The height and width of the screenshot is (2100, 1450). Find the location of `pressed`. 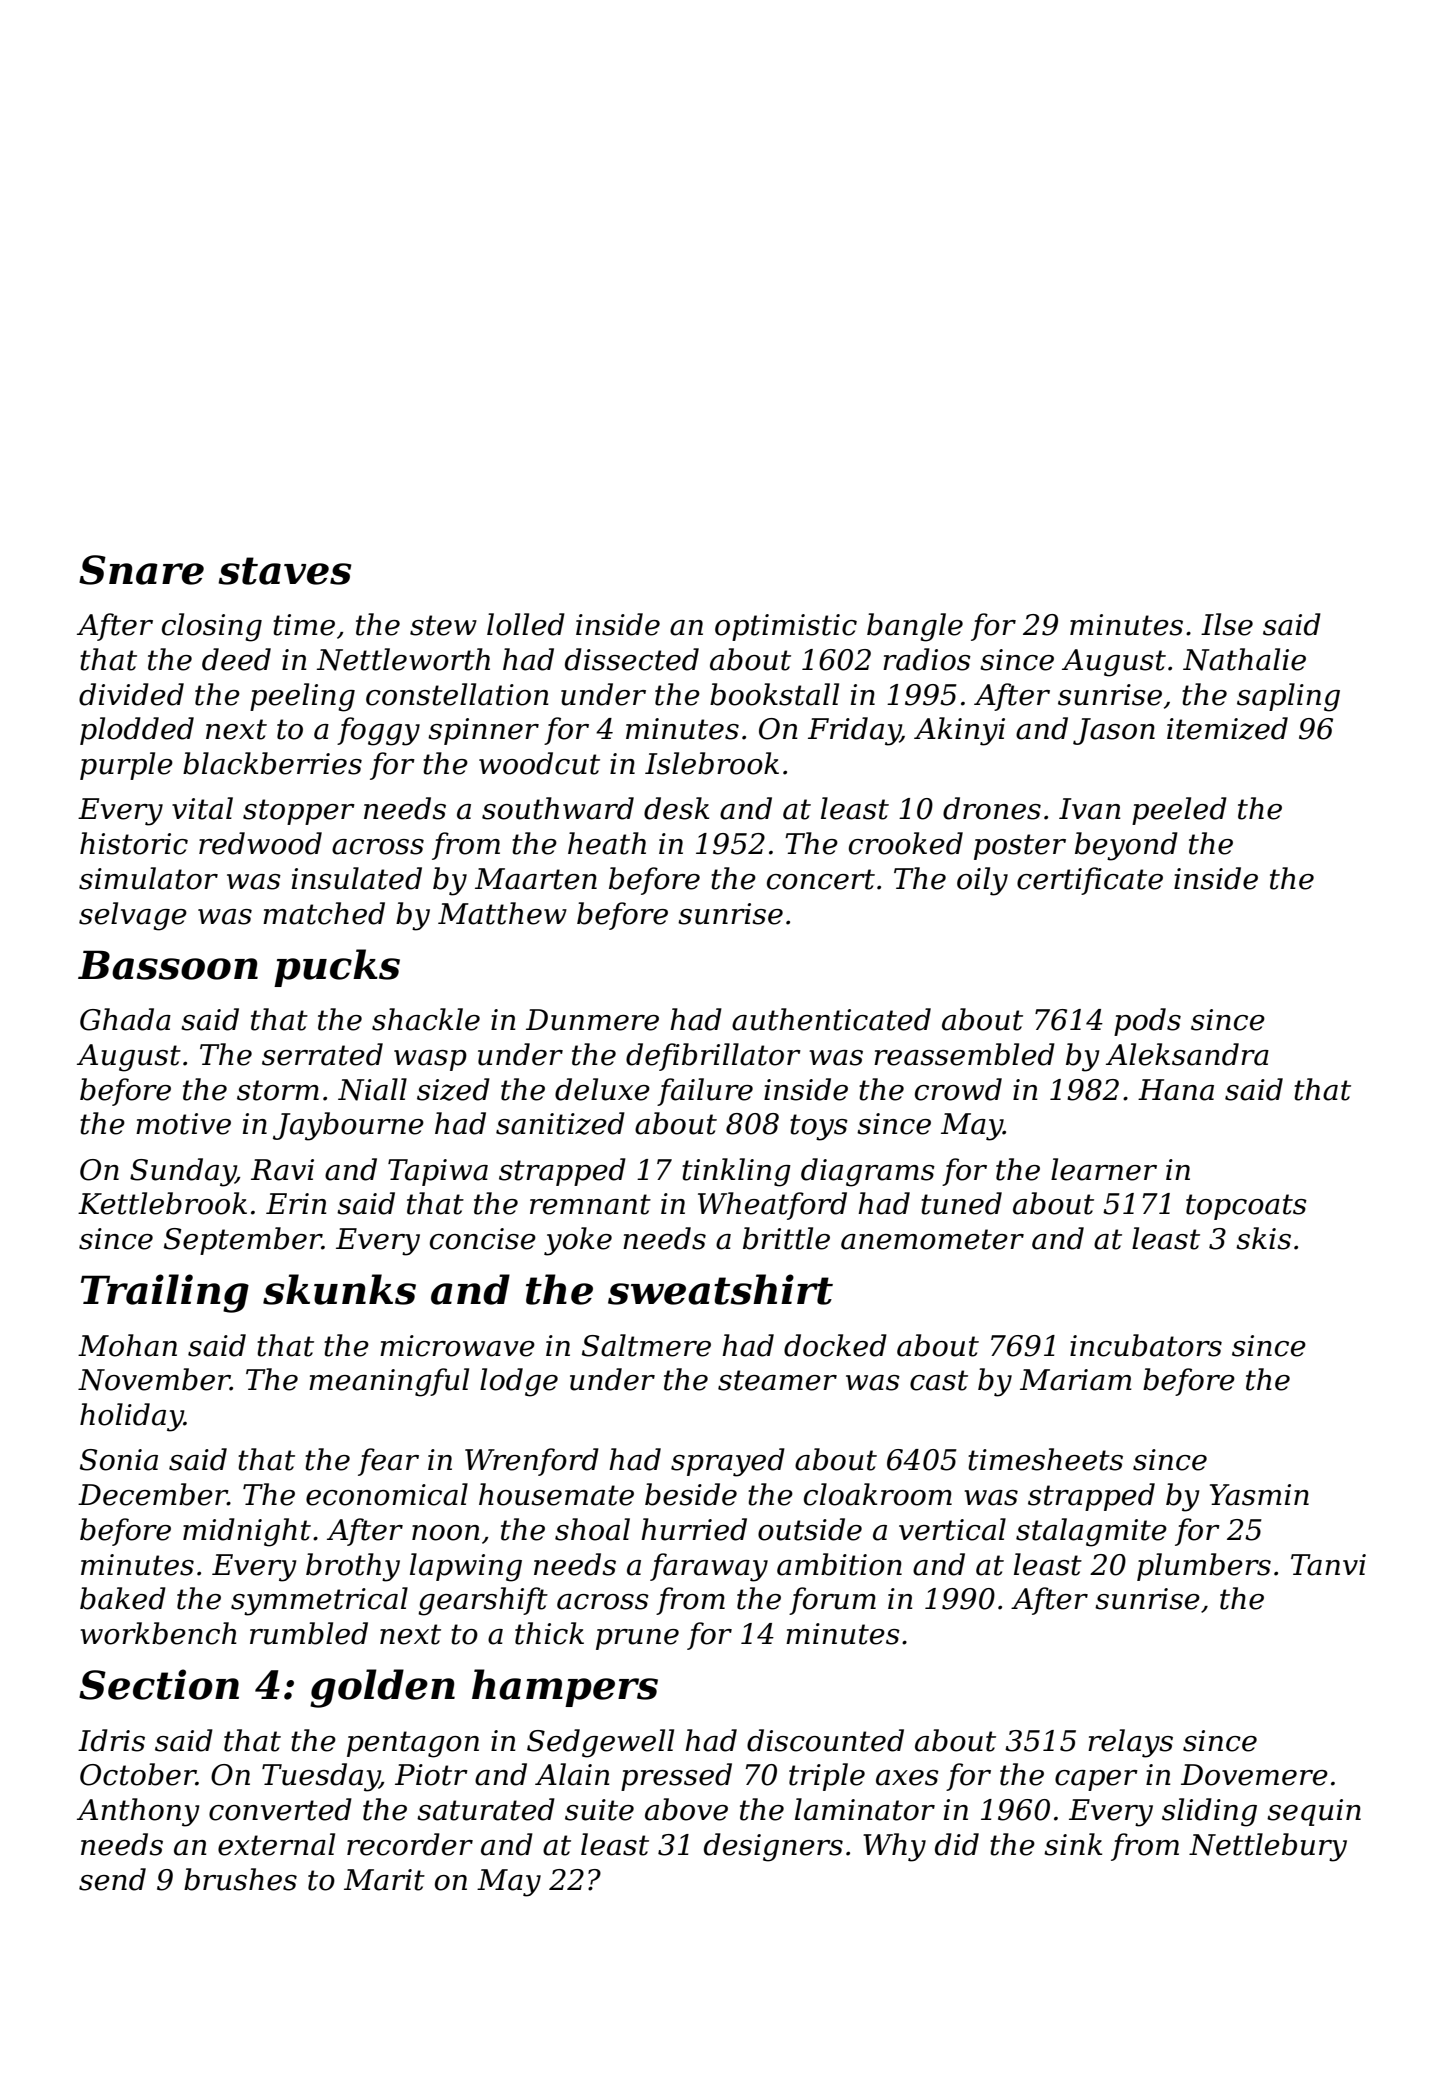

pressed is located at coordinates (676, 1777).
